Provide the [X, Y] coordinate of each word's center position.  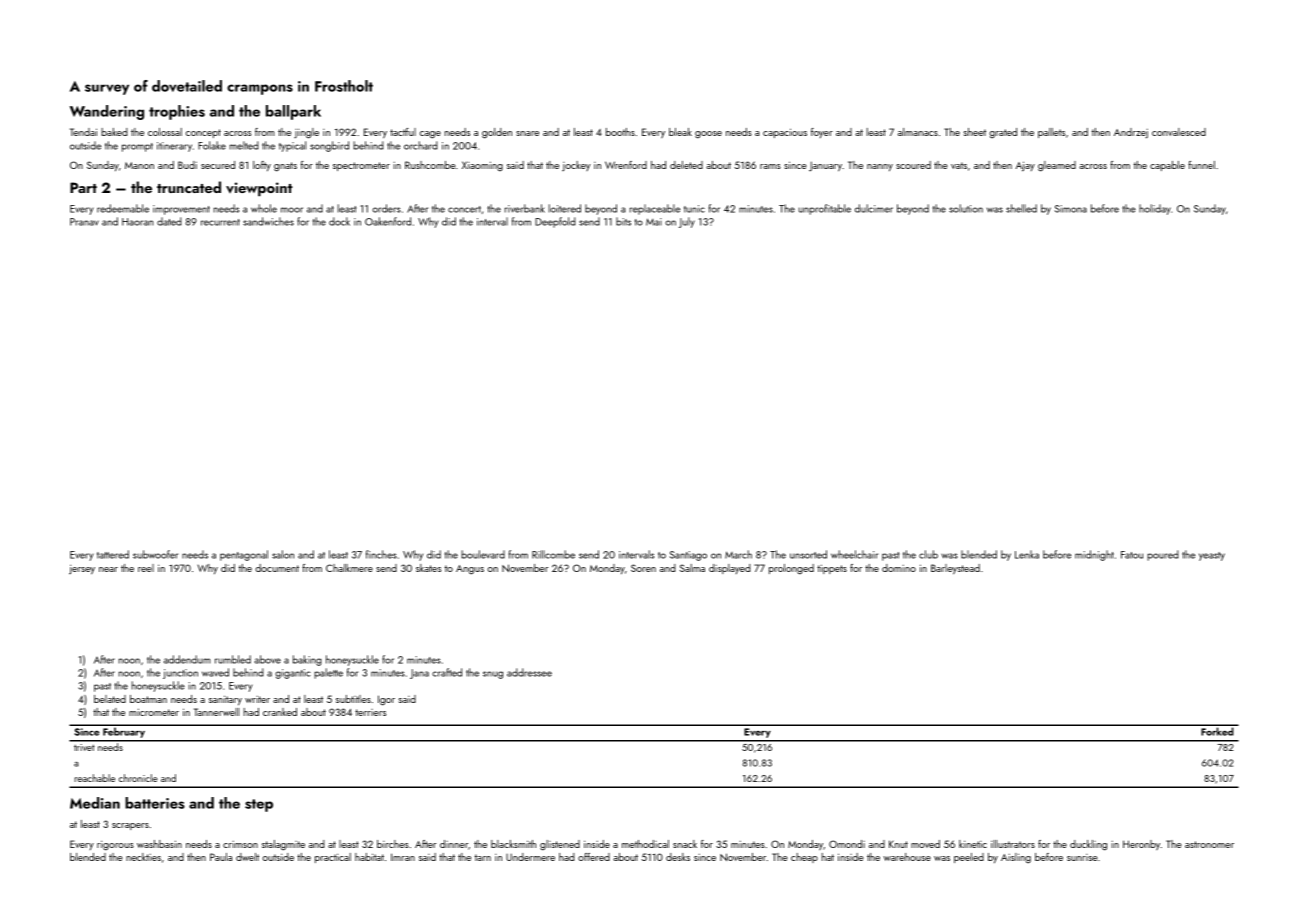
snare [527, 133]
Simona [1071, 209]
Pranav [84, 222]
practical [333, 858]
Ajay [1025, 166]
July [687, 222]
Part [83, 187]
